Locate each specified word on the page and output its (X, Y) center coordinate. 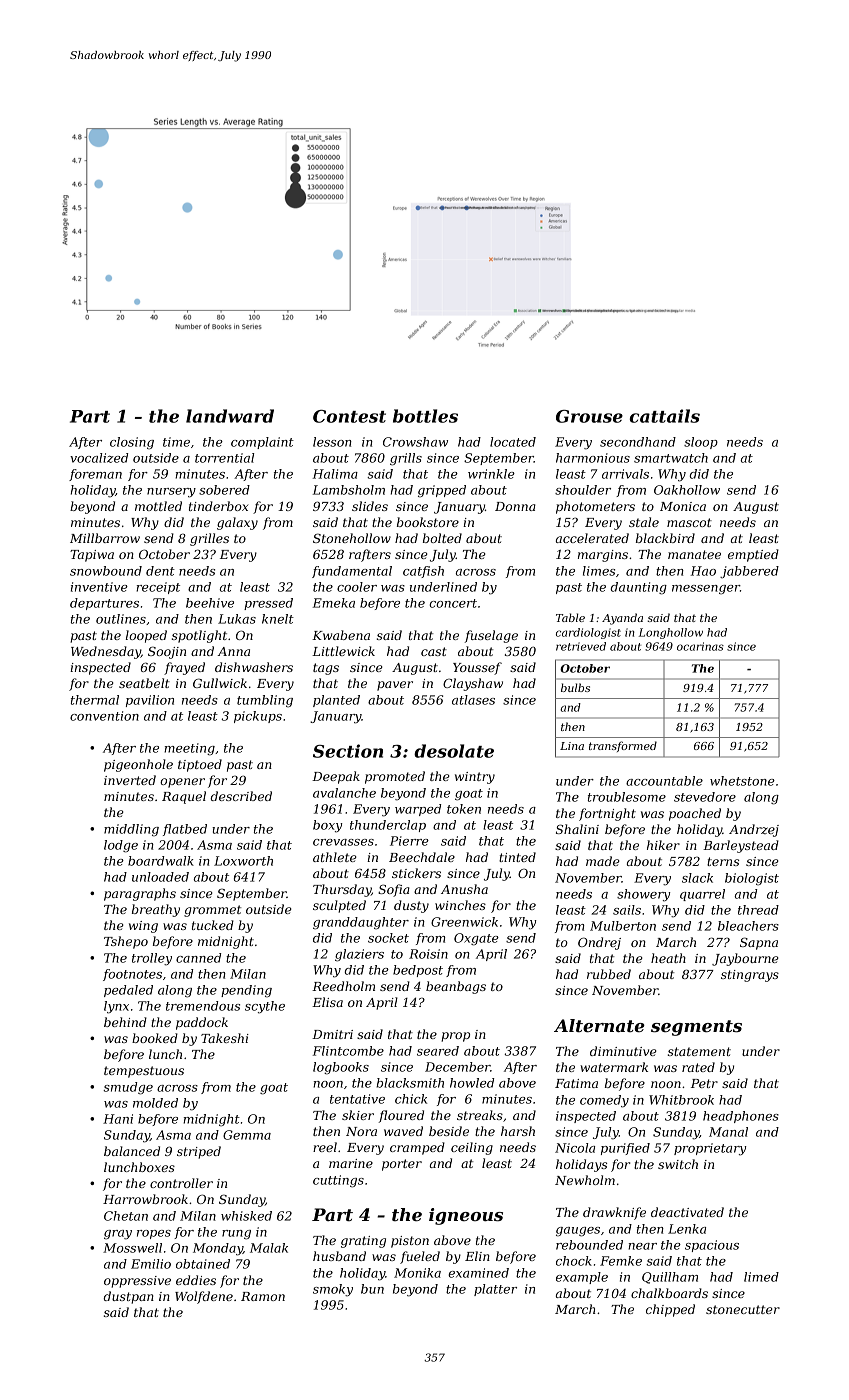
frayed (184, 668)
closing (132, 443)
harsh (518, 1131)
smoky (333, 1290)
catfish (423, 572)
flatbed (185, 830)
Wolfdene (204, 1297)
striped (199, 1152)
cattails (664, 416)
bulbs (575, 687)
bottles (425, 416)
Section (348, 751)
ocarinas (700, 646)
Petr (704, 1083)
